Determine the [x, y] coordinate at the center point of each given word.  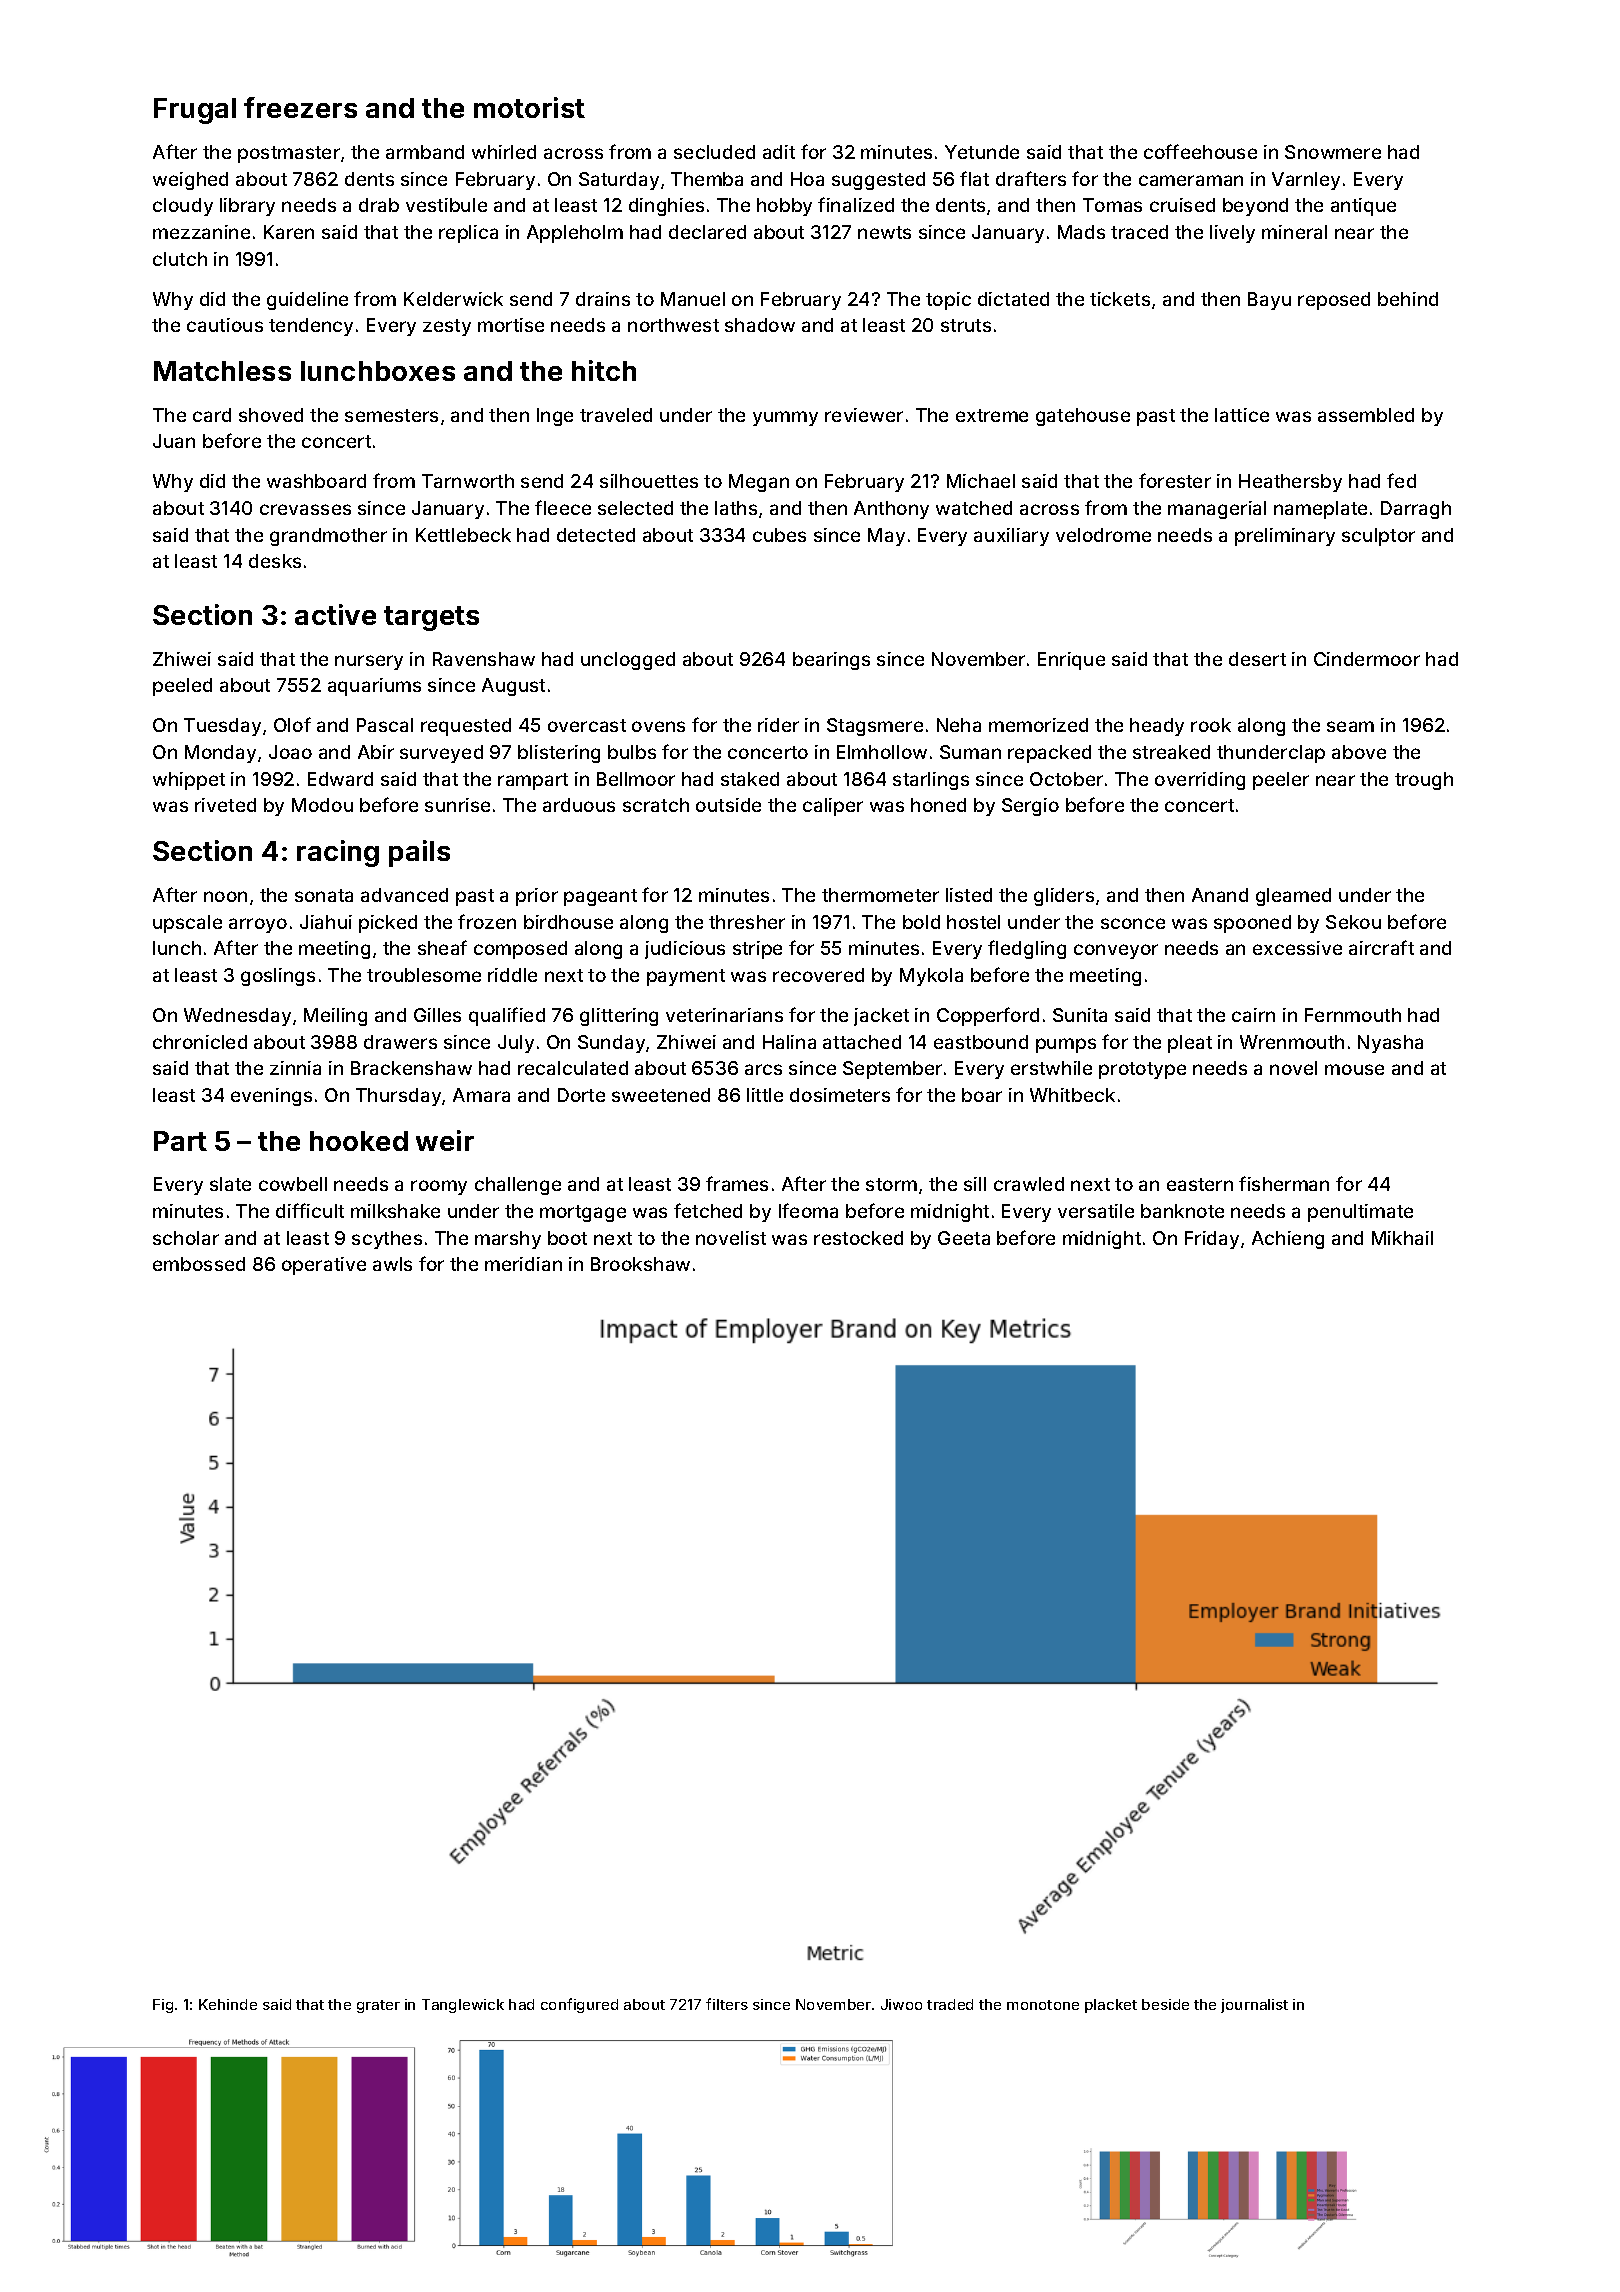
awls [392, 1264]
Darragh [1416, 510]
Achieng [1288, 1240]
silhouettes [649, 481]
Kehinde [228, 2004]
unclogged [628, 661]
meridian [523, 1264]
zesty [447, 327]
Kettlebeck [463, 535]
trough [1424, 781]
